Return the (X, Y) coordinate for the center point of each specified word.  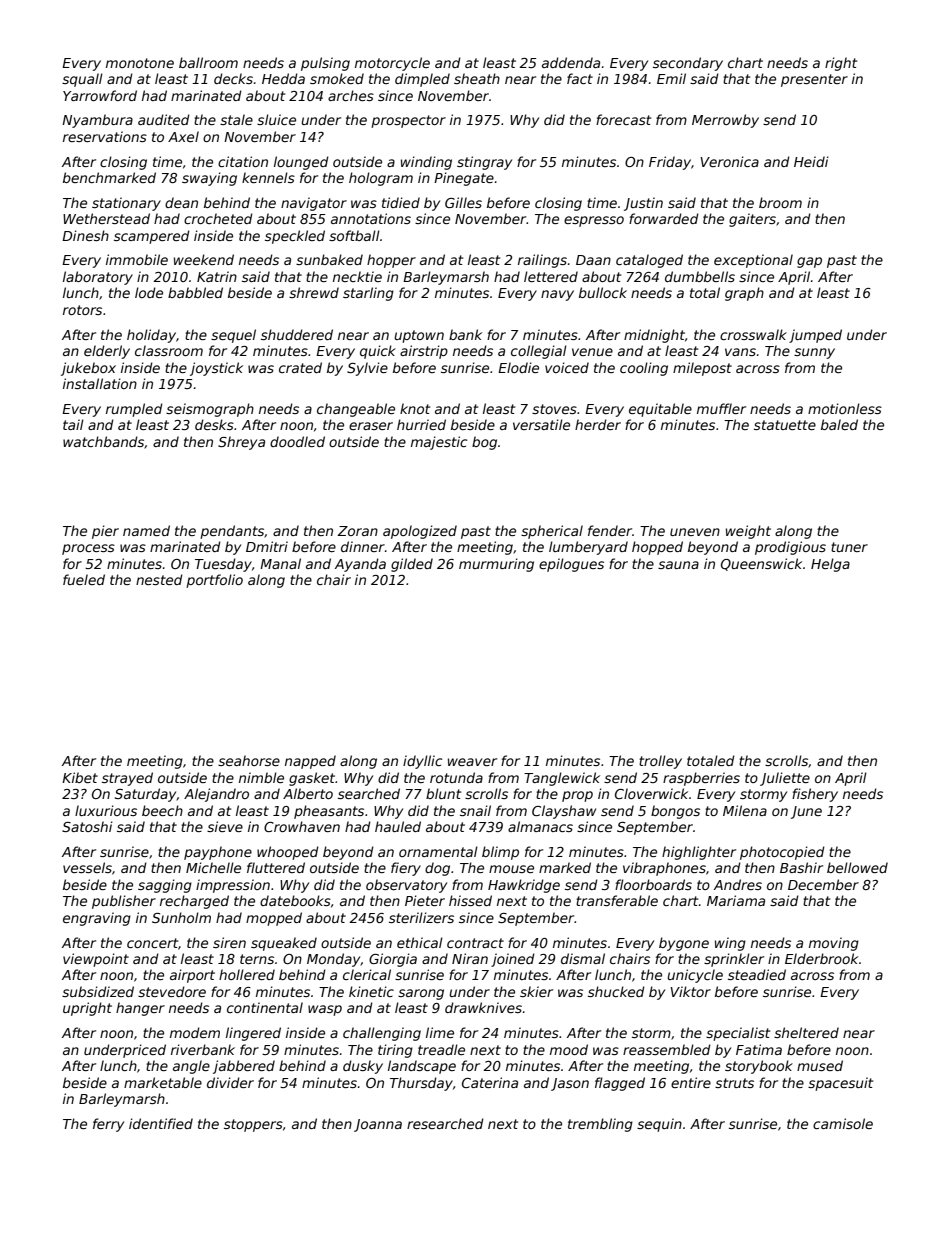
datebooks (295, 900)
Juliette (785, 779)
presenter (814, 80)
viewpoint (96, 960)
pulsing (325, 64)
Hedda (283, 78)
